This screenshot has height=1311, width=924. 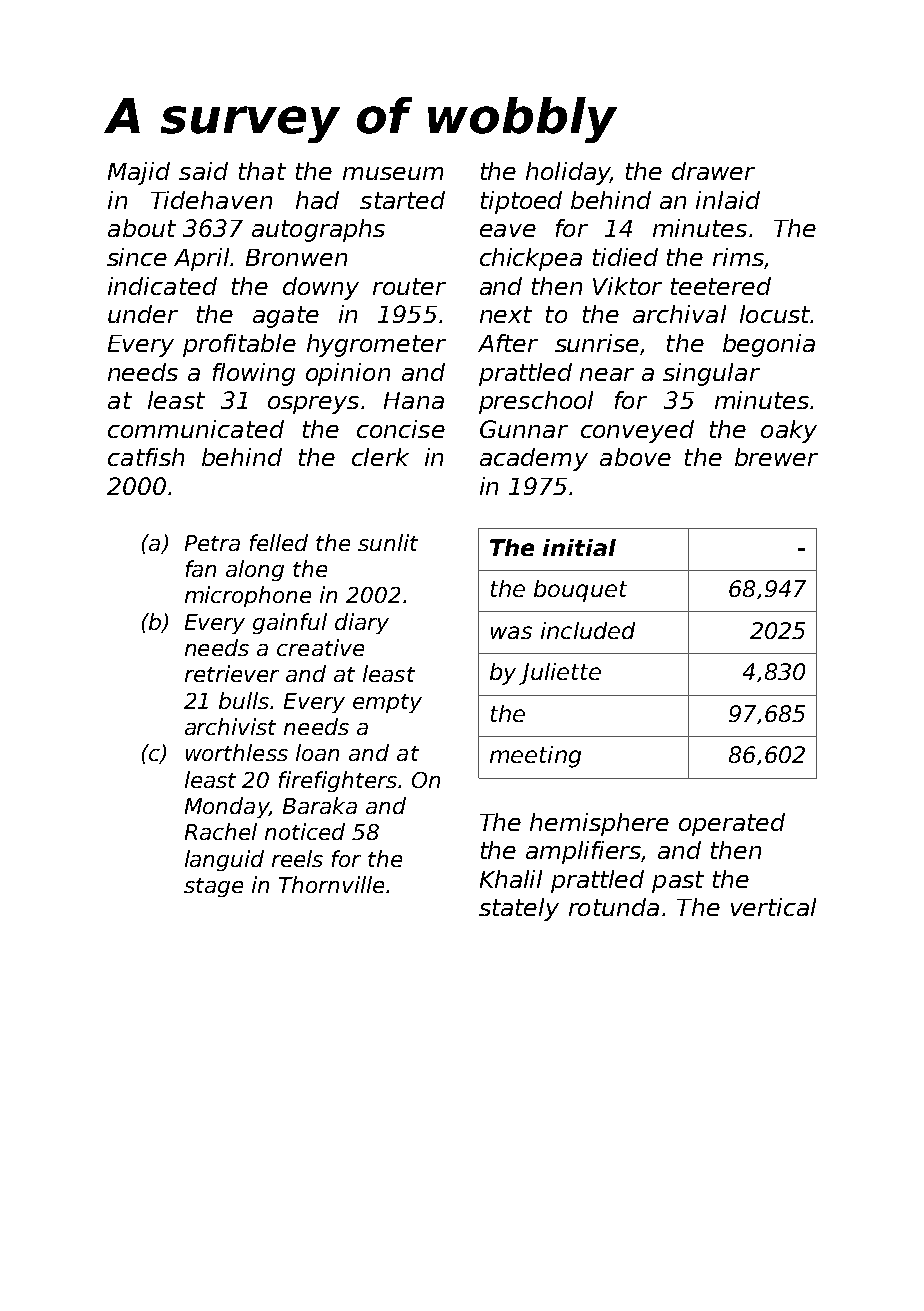 I want to click on bulls, so click(x=244, y=700).
